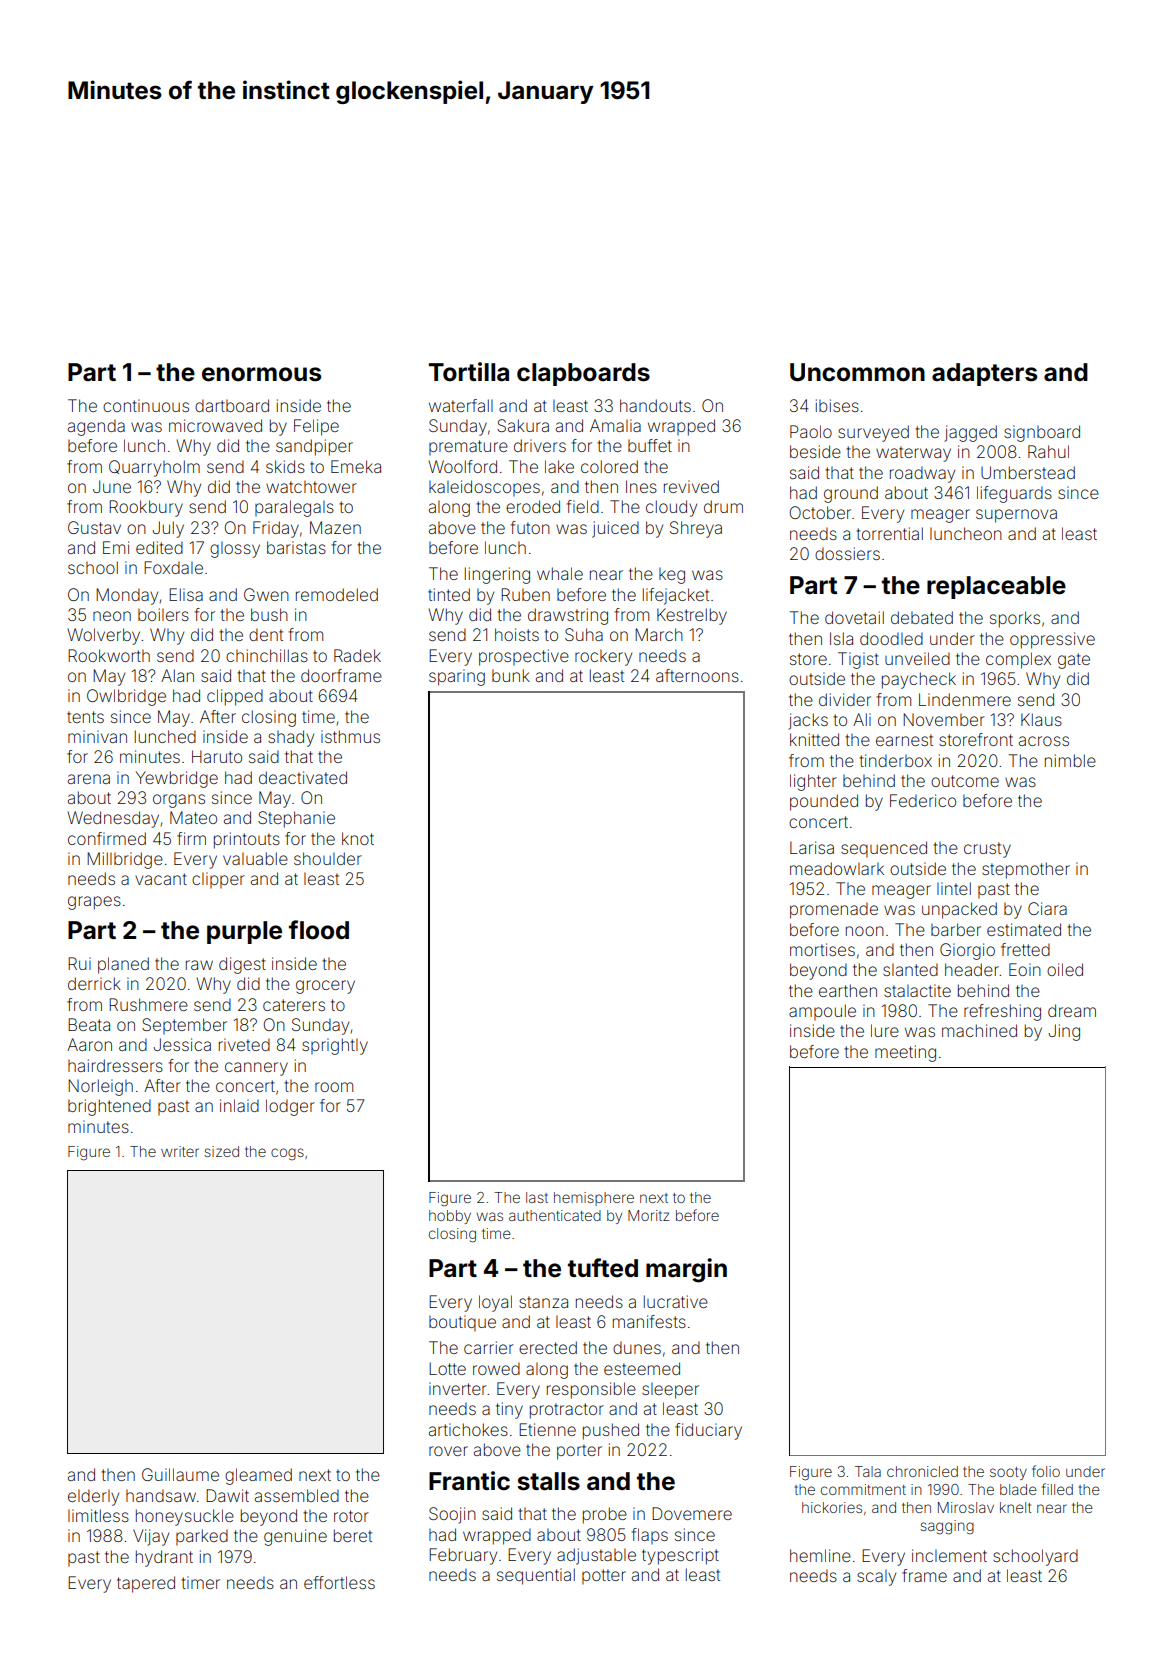  Describe the element at coordinates (1016, 516) in the screenshot. I see `supernova` at that location.
